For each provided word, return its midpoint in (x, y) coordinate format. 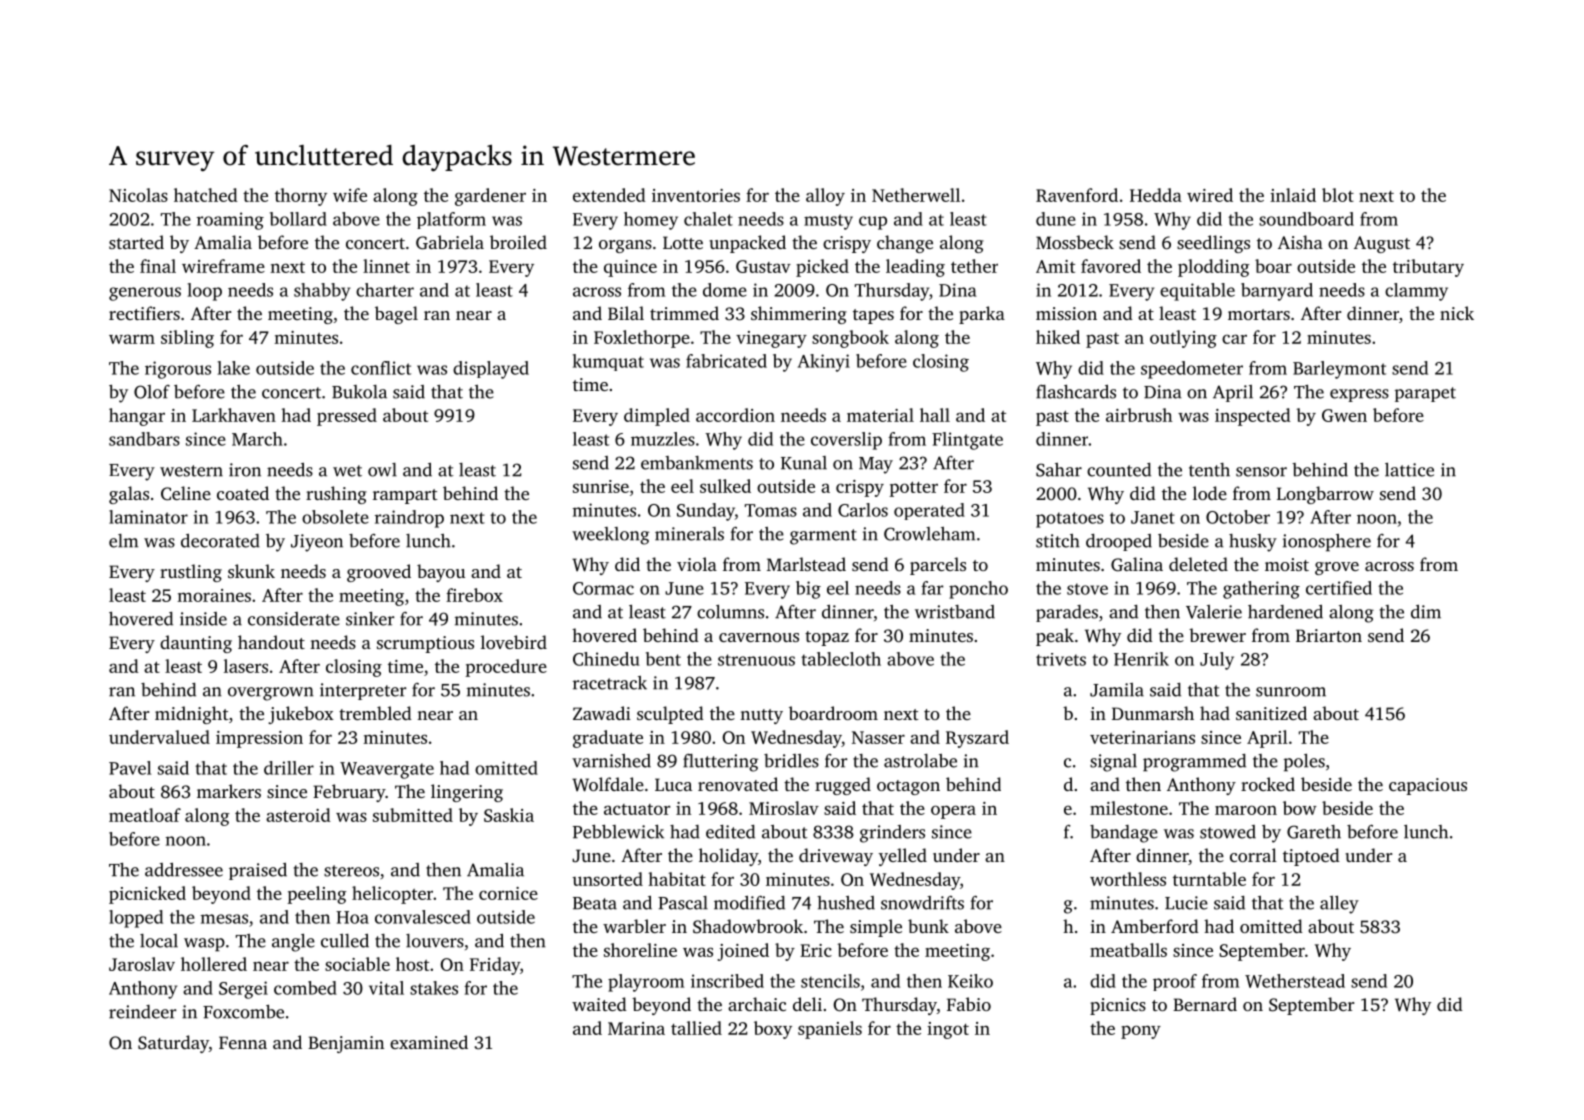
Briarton (1329, 635)
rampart (405, 496)
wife (350, 195)
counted (1119, 470)
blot (1338, 195)
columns (730, 612)
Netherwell (916, 195)
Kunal (804, 463)
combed (305, 988)
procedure (506, 668)
